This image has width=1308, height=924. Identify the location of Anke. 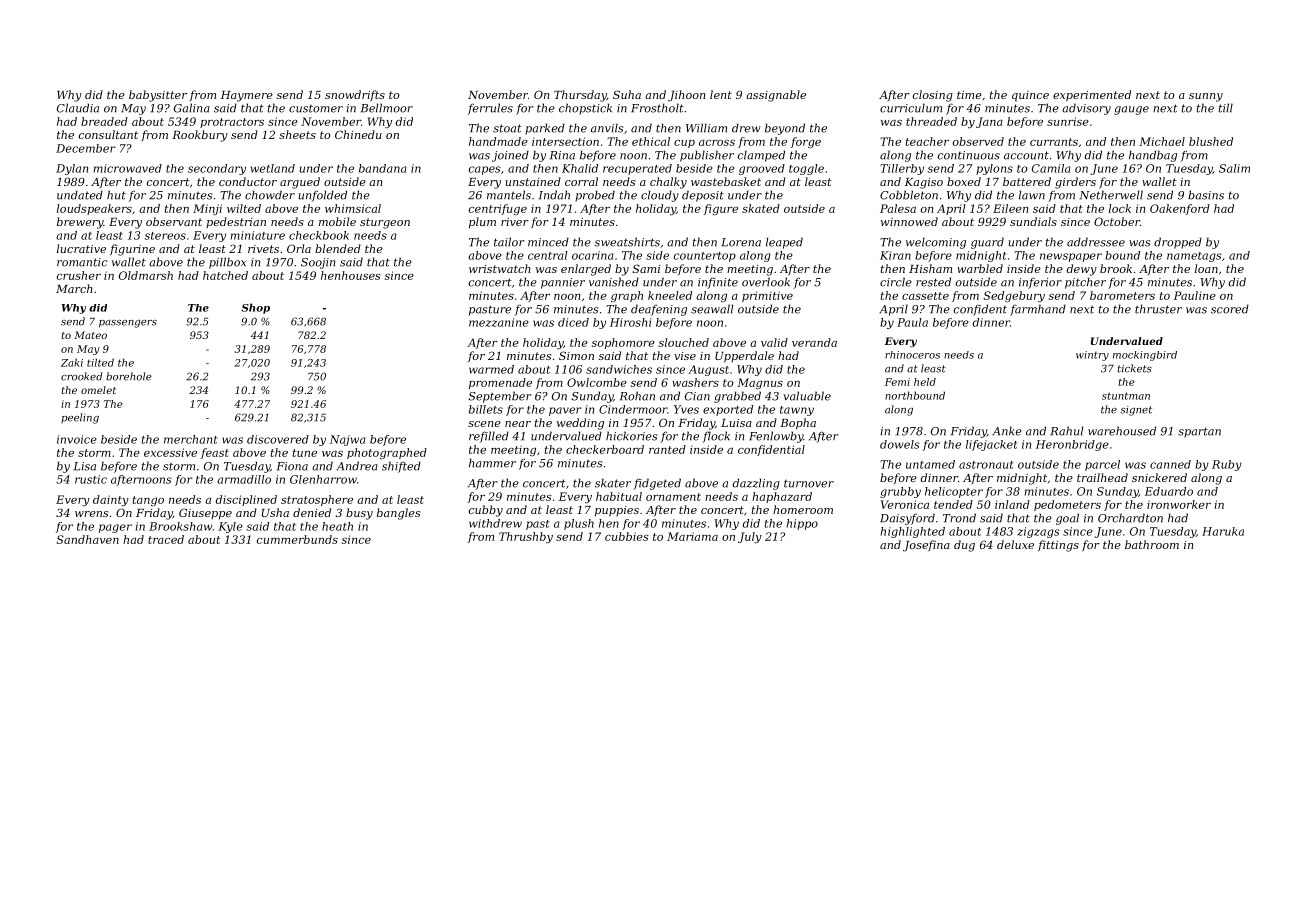
(1007, 431).
